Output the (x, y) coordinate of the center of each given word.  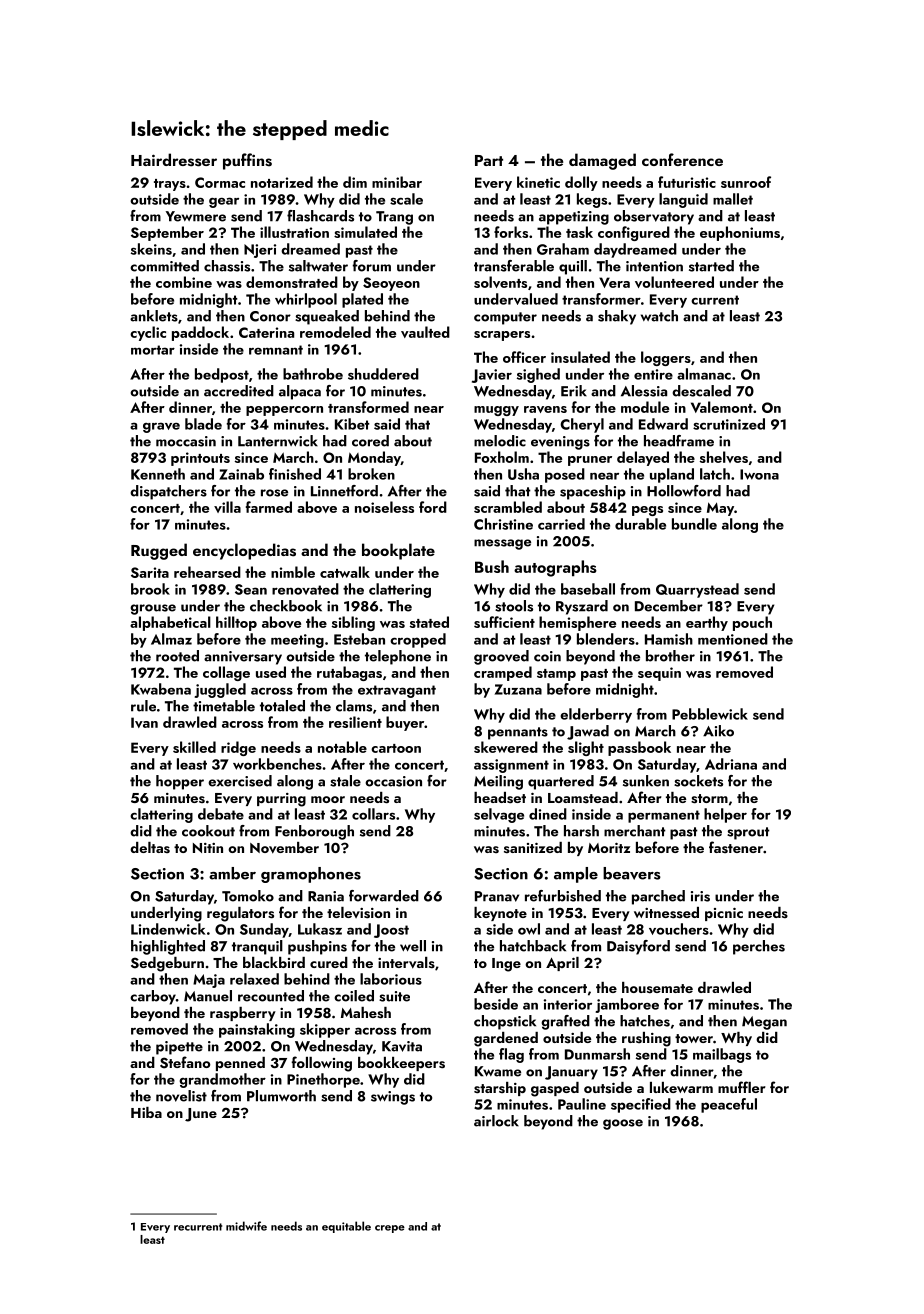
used (271, 672)
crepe (390, 1229)
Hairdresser (174, 160)
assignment (511, 766)
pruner (590, 461)
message (502, 544)
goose (623, 1124)
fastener (736, 847)
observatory (654, 217)
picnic (724, 914)
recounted (271, 996)
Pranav (497, 896)
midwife (246, 1226)
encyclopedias (244, 551)
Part (489, 160)
